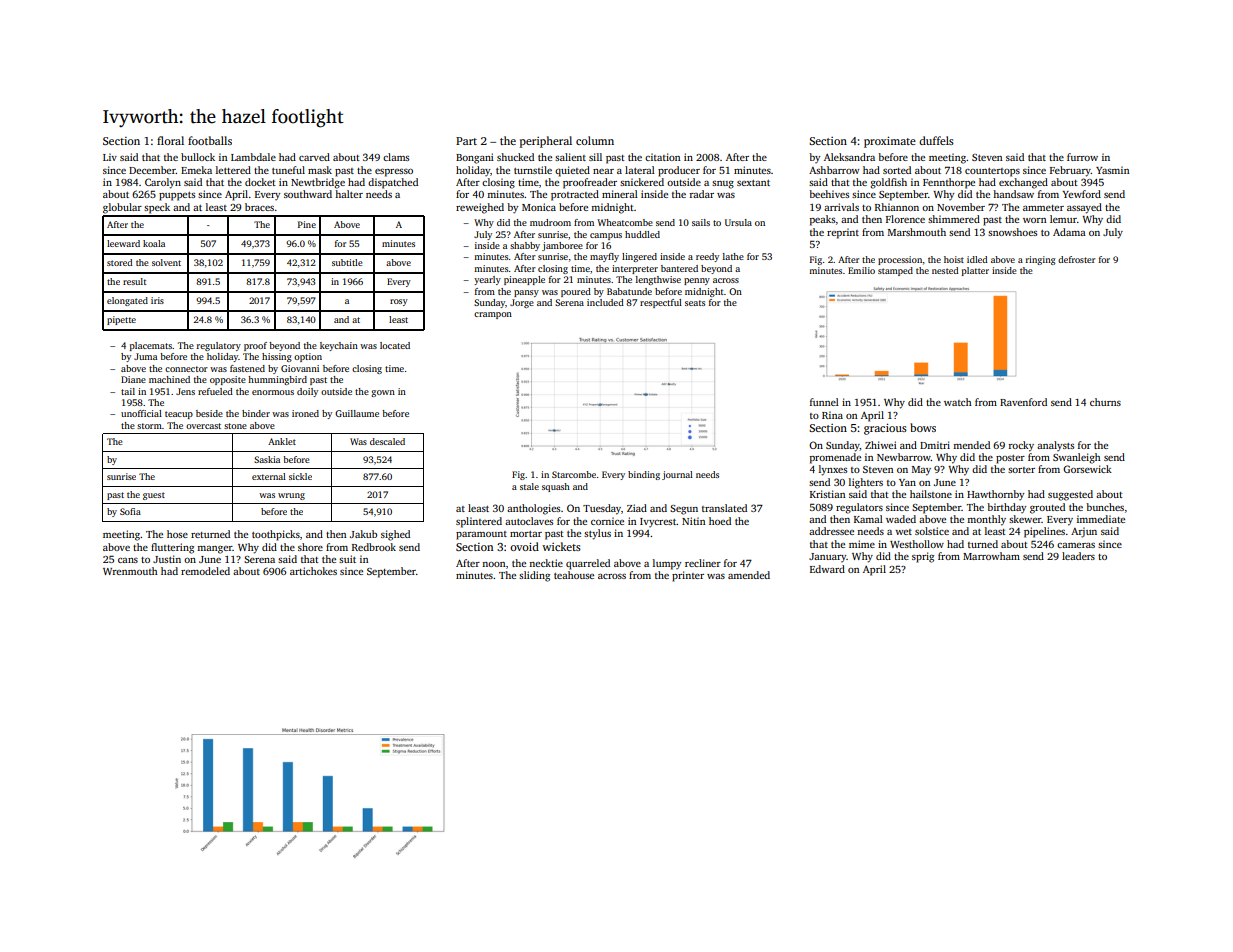 This screenshot has width=1233, height=952. I want to click on descaled, so click(387, 441).
